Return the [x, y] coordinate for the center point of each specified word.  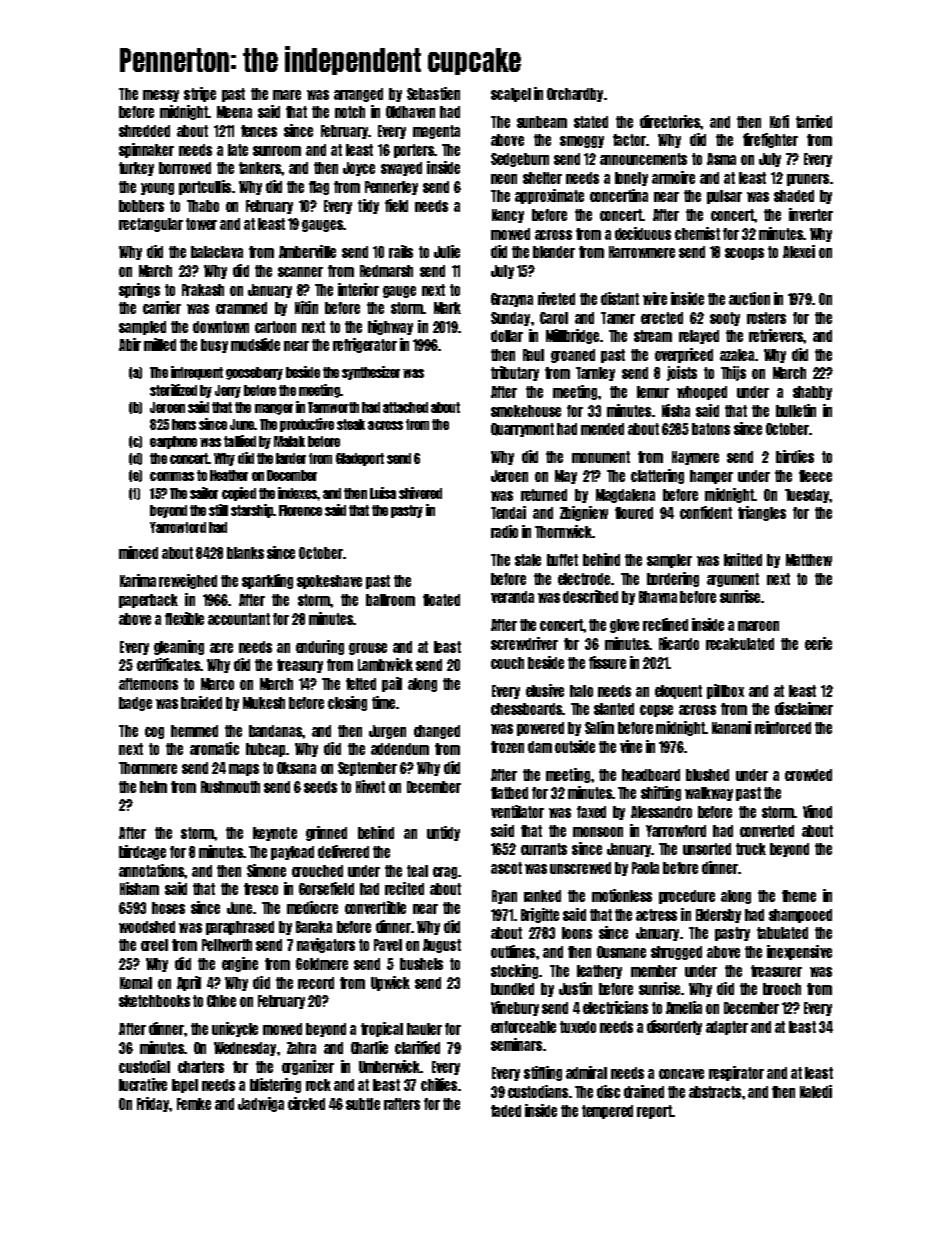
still [218, 510]
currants [544, 849]
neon [504, 179]
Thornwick [564, 531]
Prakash [203, 290]
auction [749, 298]
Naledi [816, 1091]
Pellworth [227, 945]
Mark [447, 308]
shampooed [800, 916]
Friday [153, 1104]
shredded [144, 131]
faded [506, 1111]
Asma [721, 159]
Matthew [809, 560]
